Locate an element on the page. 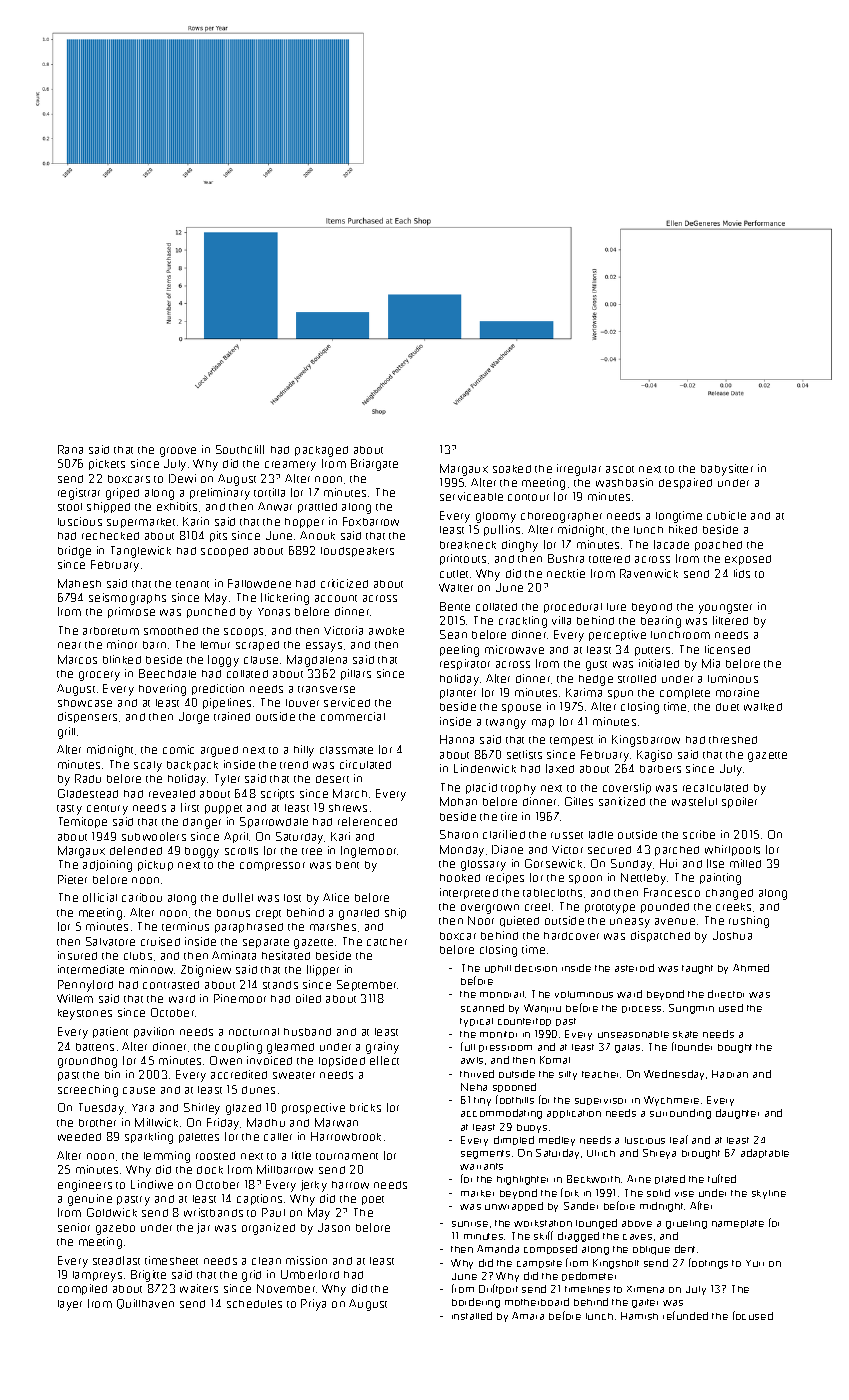  Mohan is located at coordinates (458, 801).
